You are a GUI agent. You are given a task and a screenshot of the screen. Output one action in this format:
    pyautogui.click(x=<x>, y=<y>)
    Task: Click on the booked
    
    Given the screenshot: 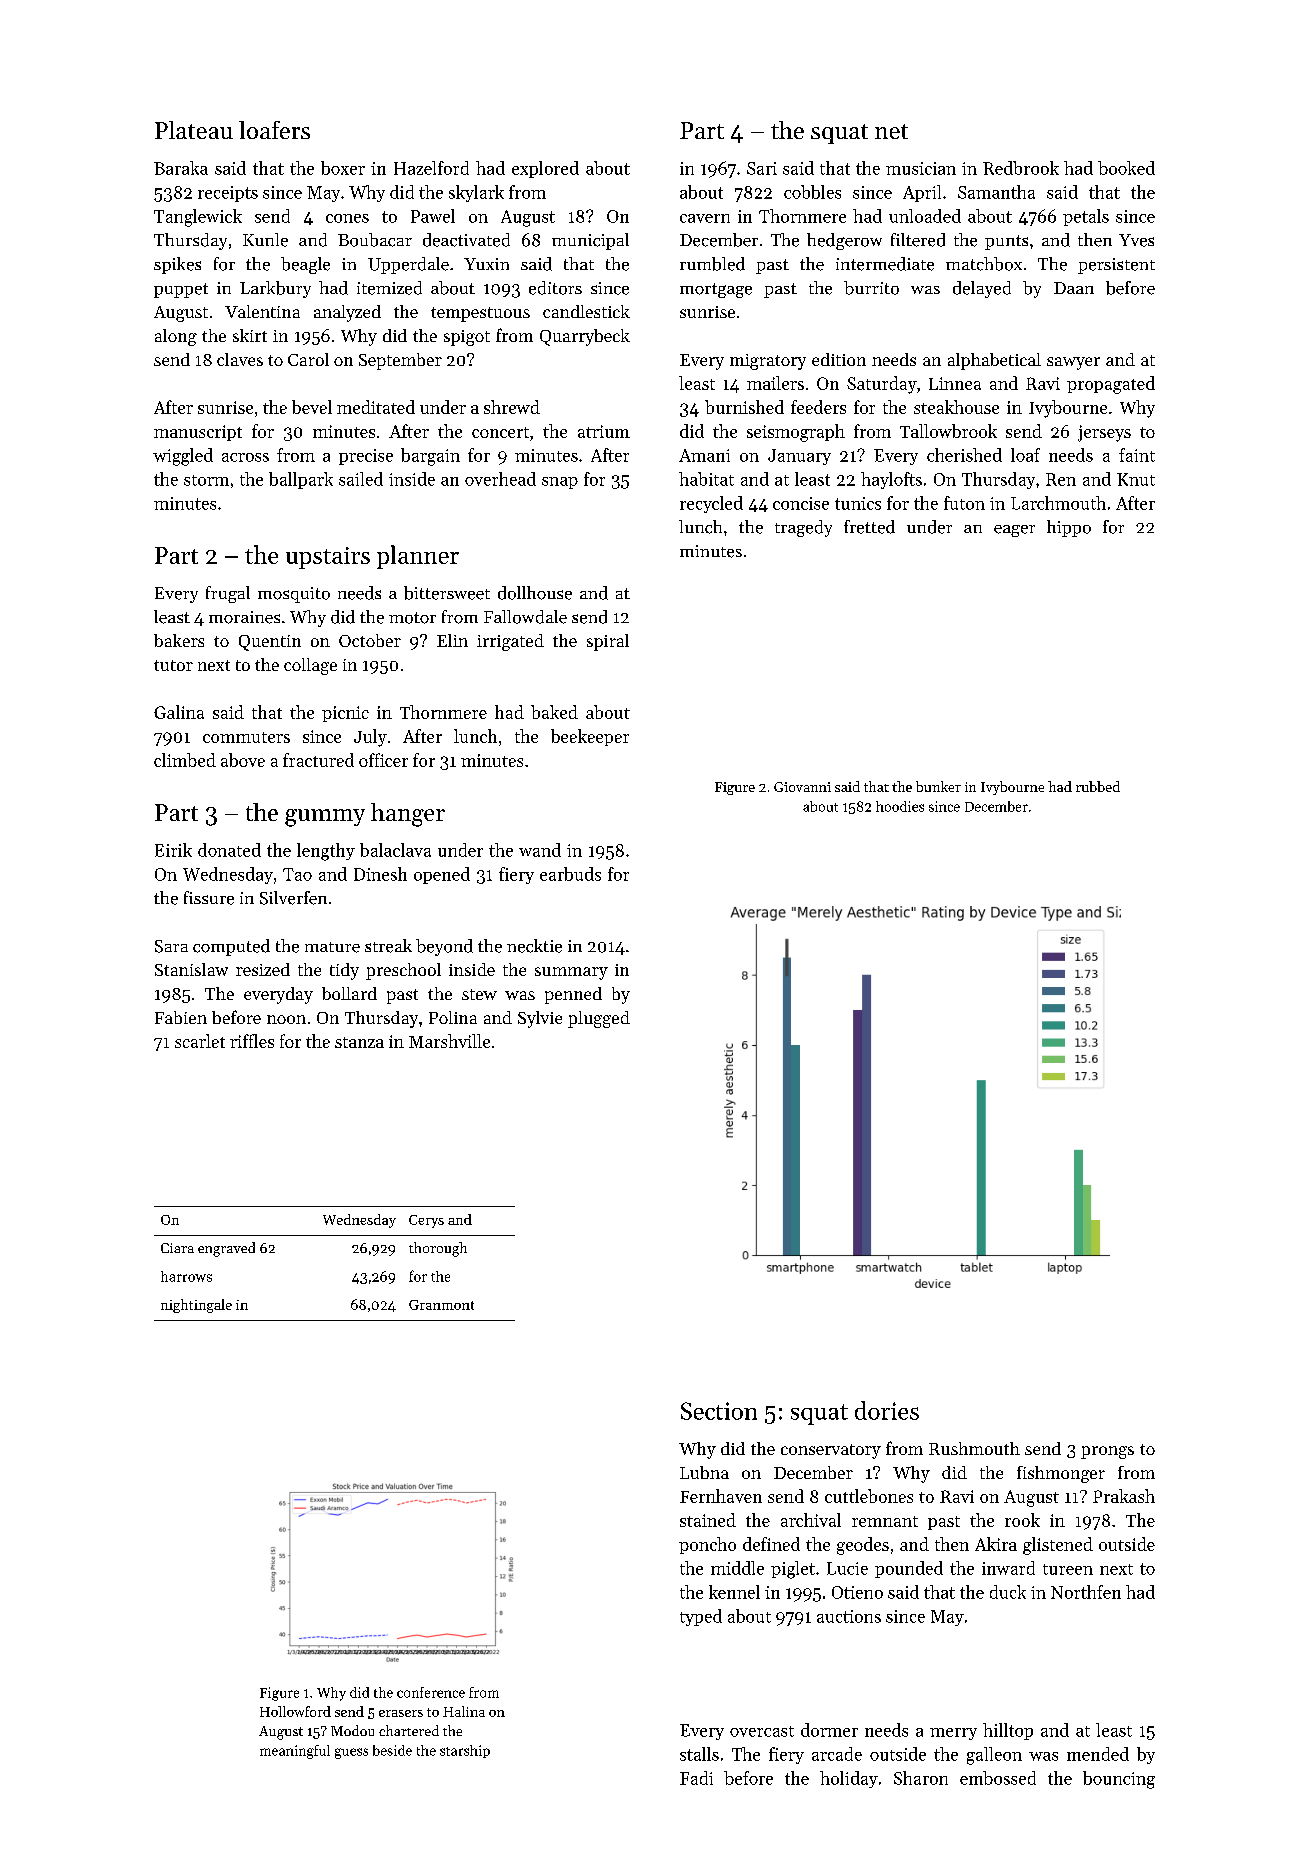 What is the action you would take?
    pyautogui.click(x=1126, y=168)
